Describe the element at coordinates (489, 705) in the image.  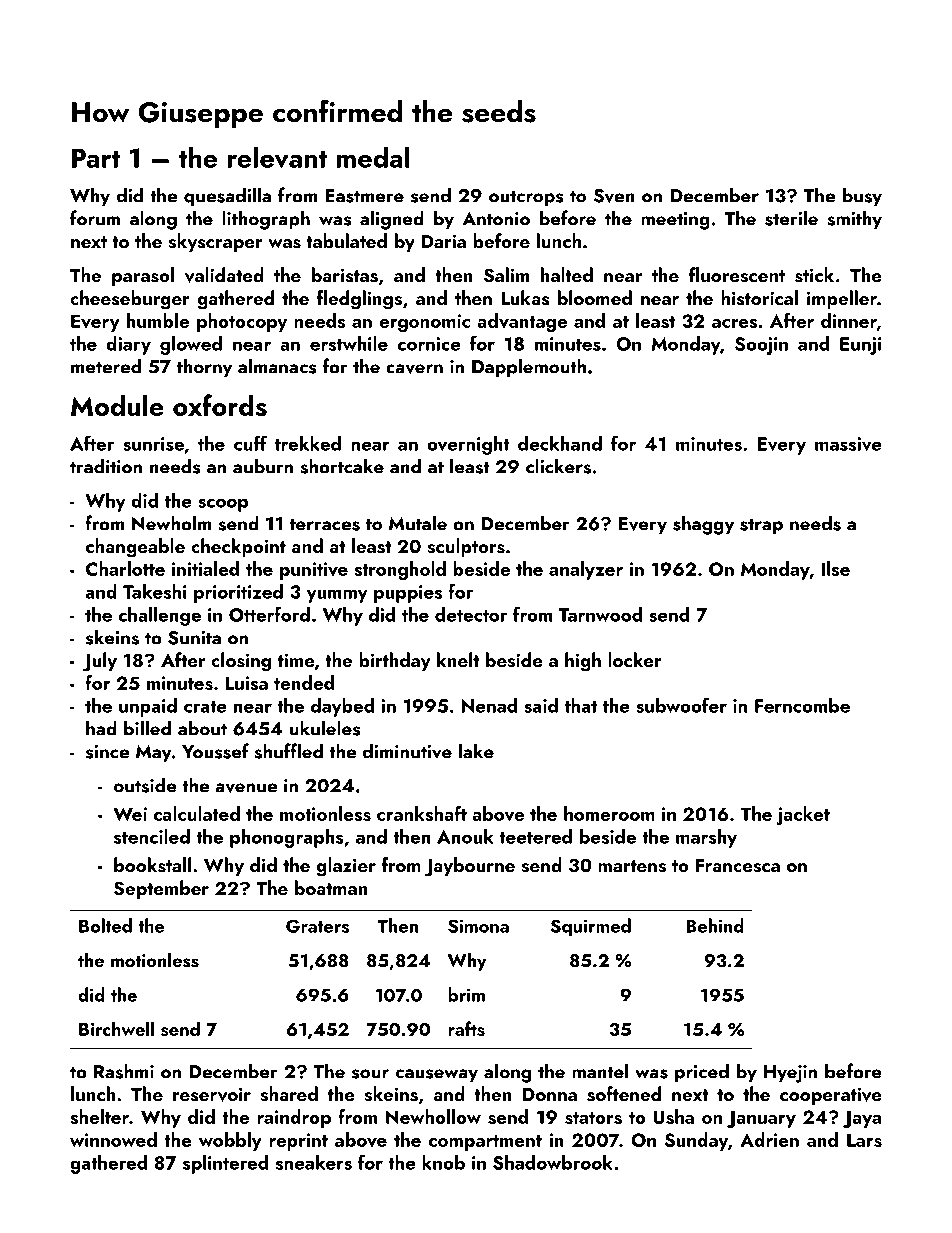
I see `Nenad` at that location.
